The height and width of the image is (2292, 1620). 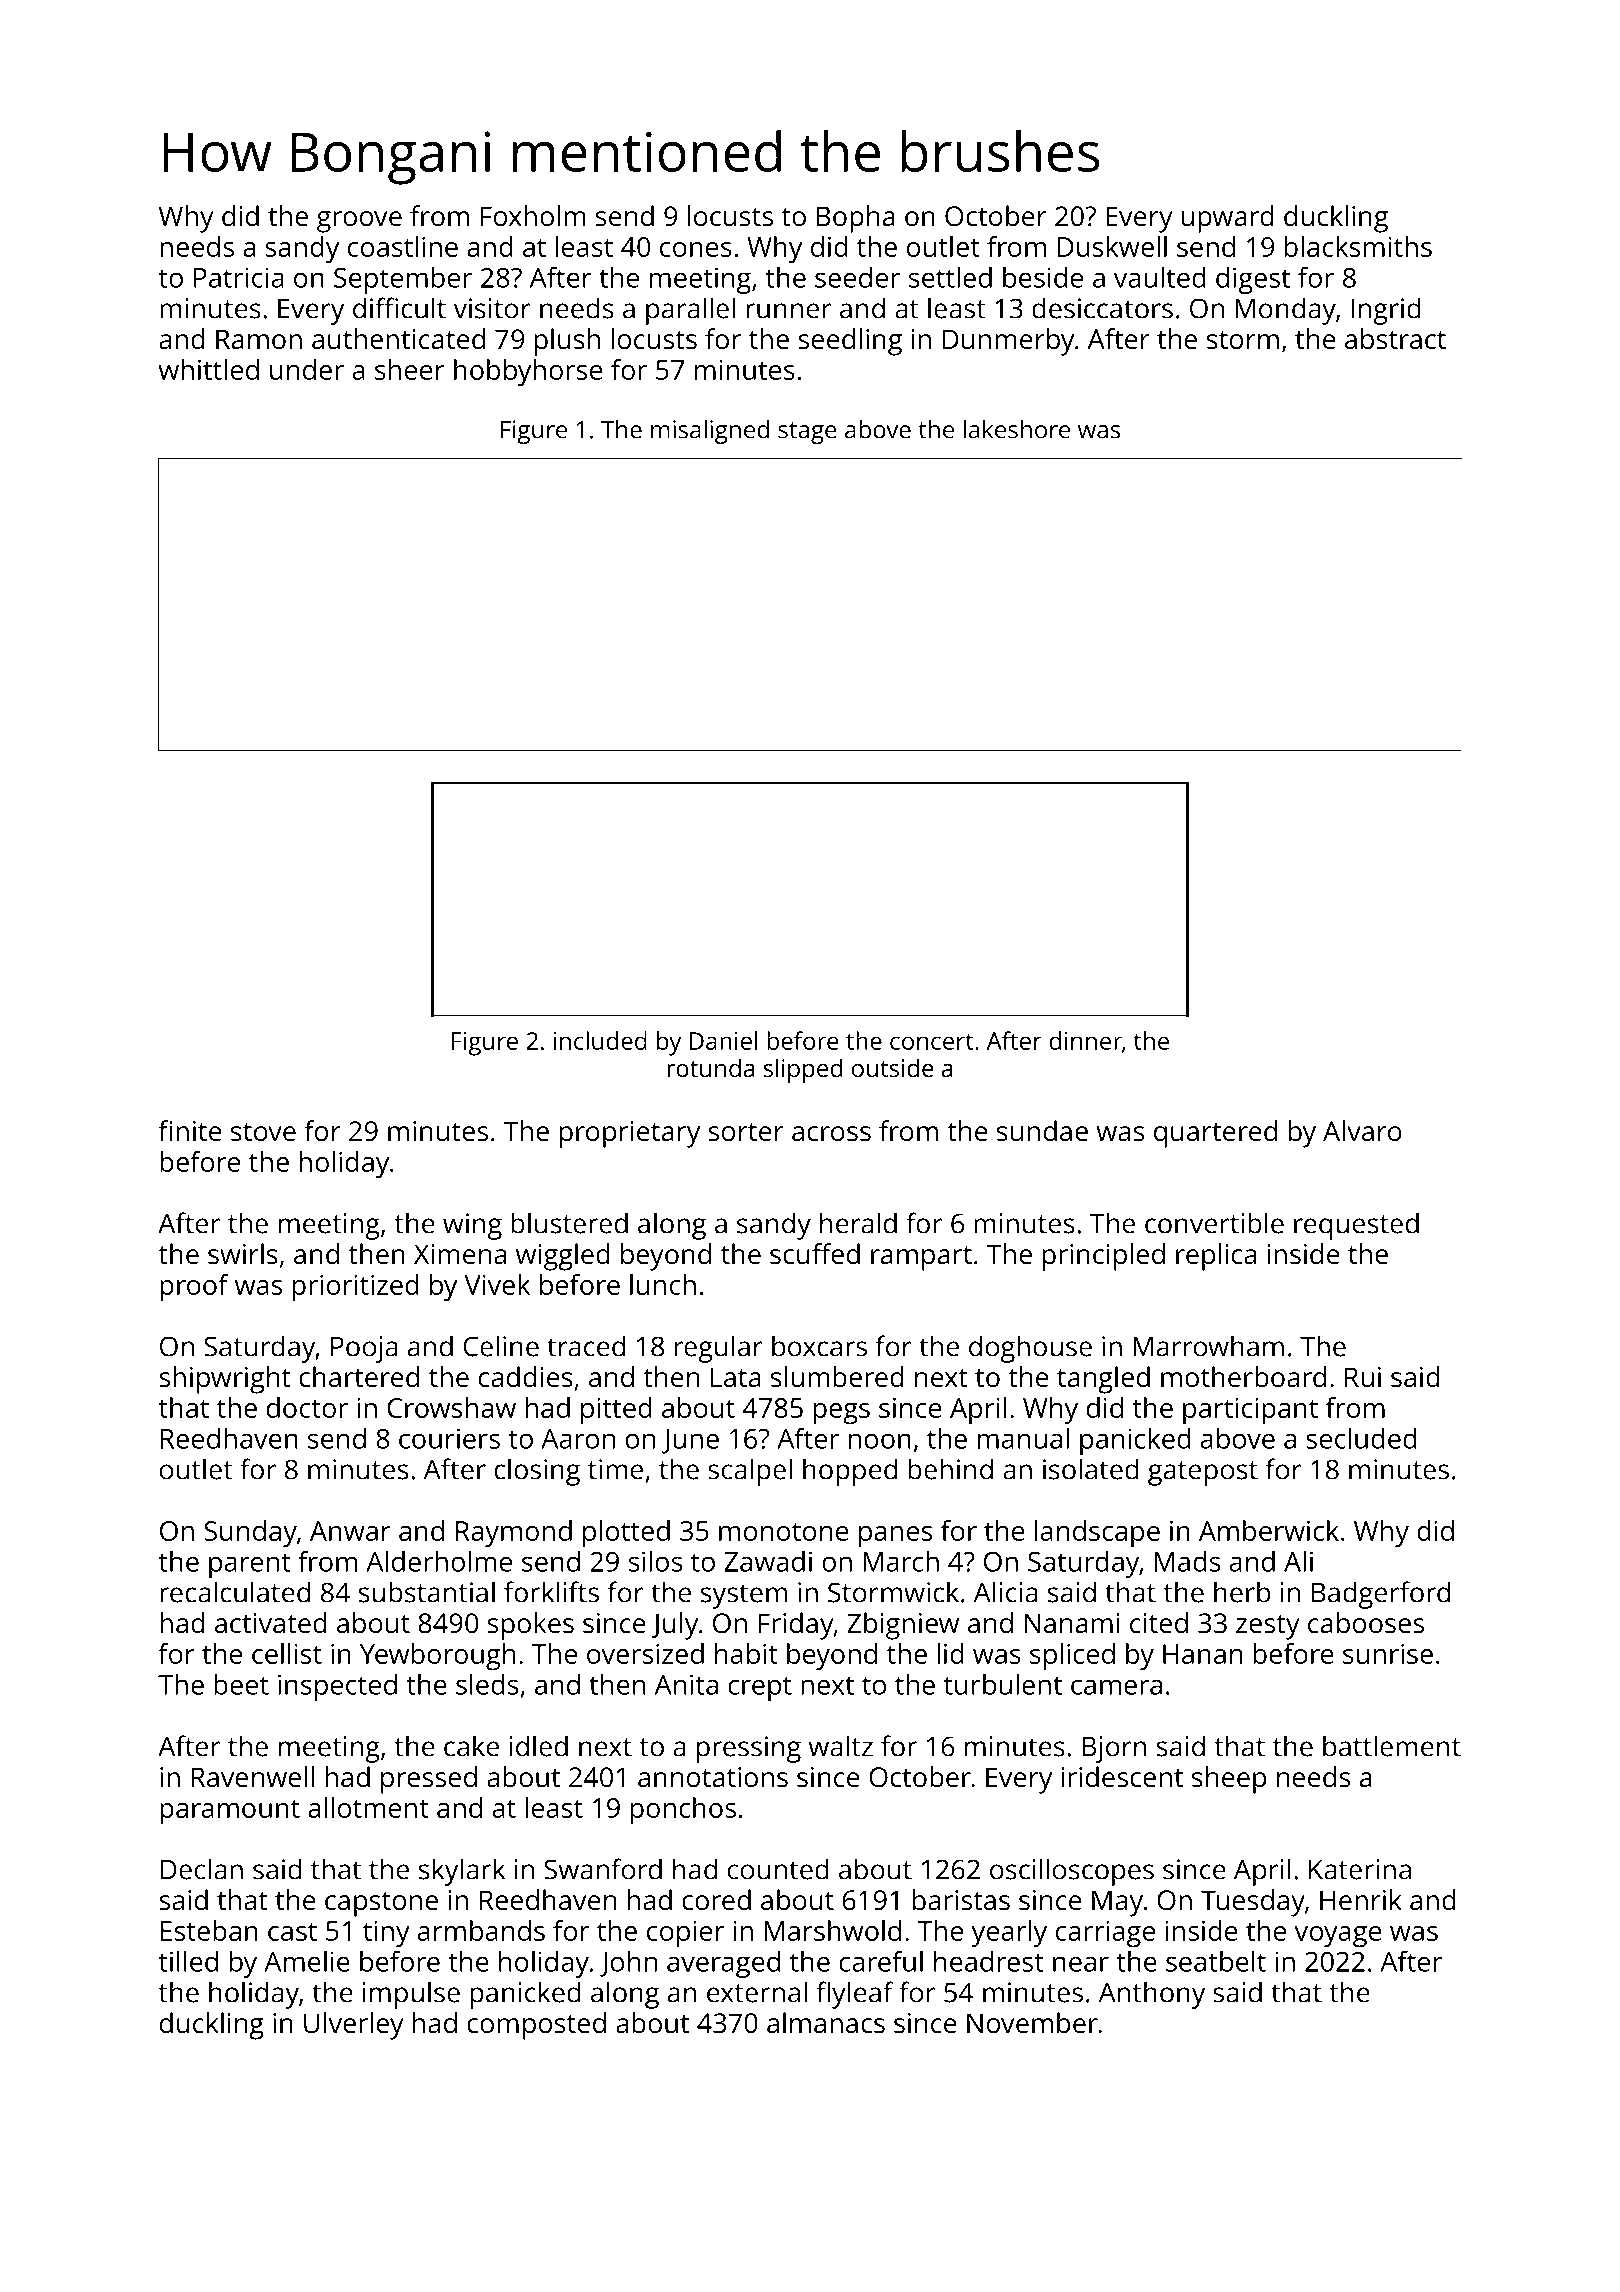 What do you see at coordinates (243, 1254) in the image?
I see `swirls` at bounding box center [243, 1254].
